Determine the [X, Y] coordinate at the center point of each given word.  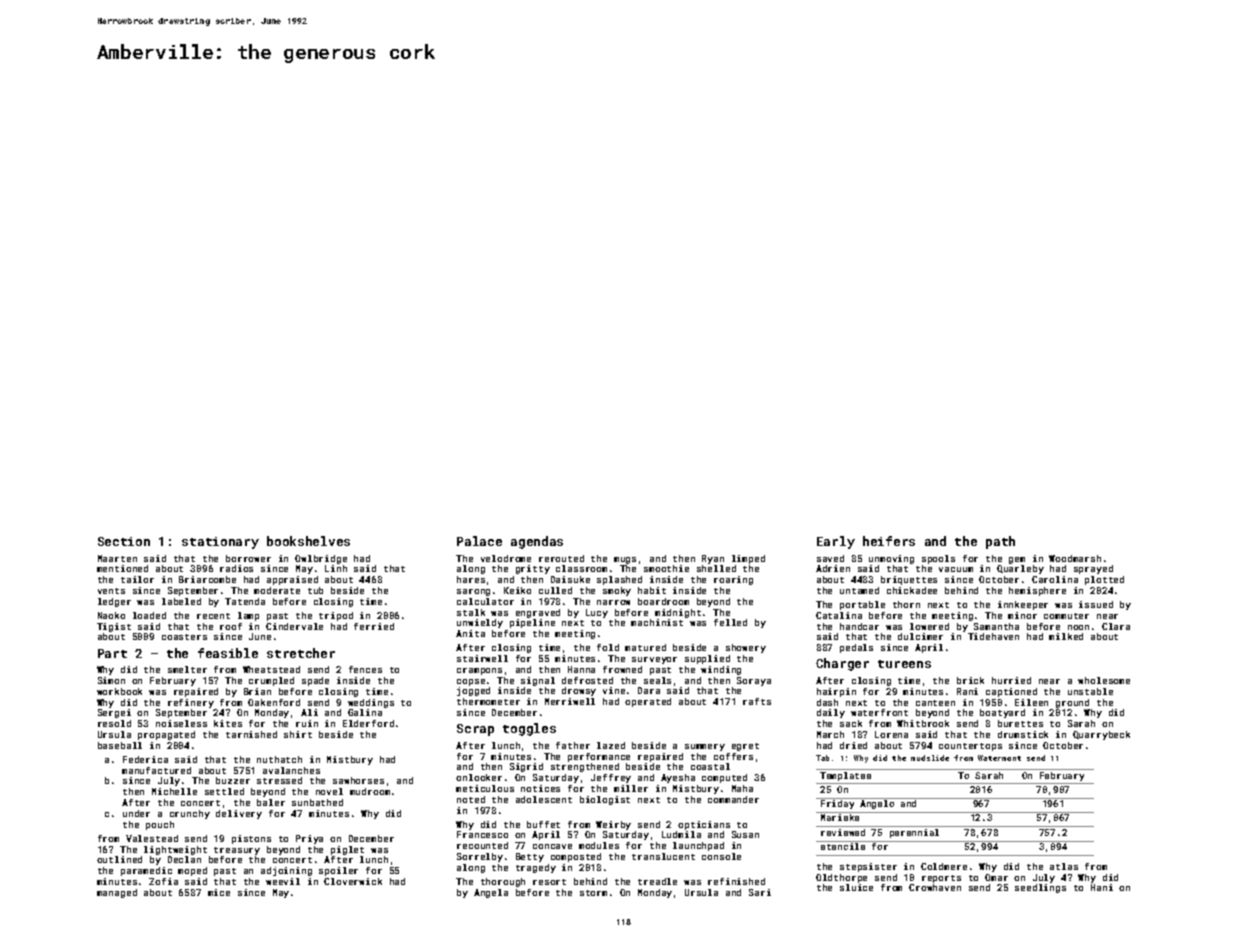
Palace [479, 541]
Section [124, 541]
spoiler [338, 871]
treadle [657, 881]
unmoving [891, 559]
